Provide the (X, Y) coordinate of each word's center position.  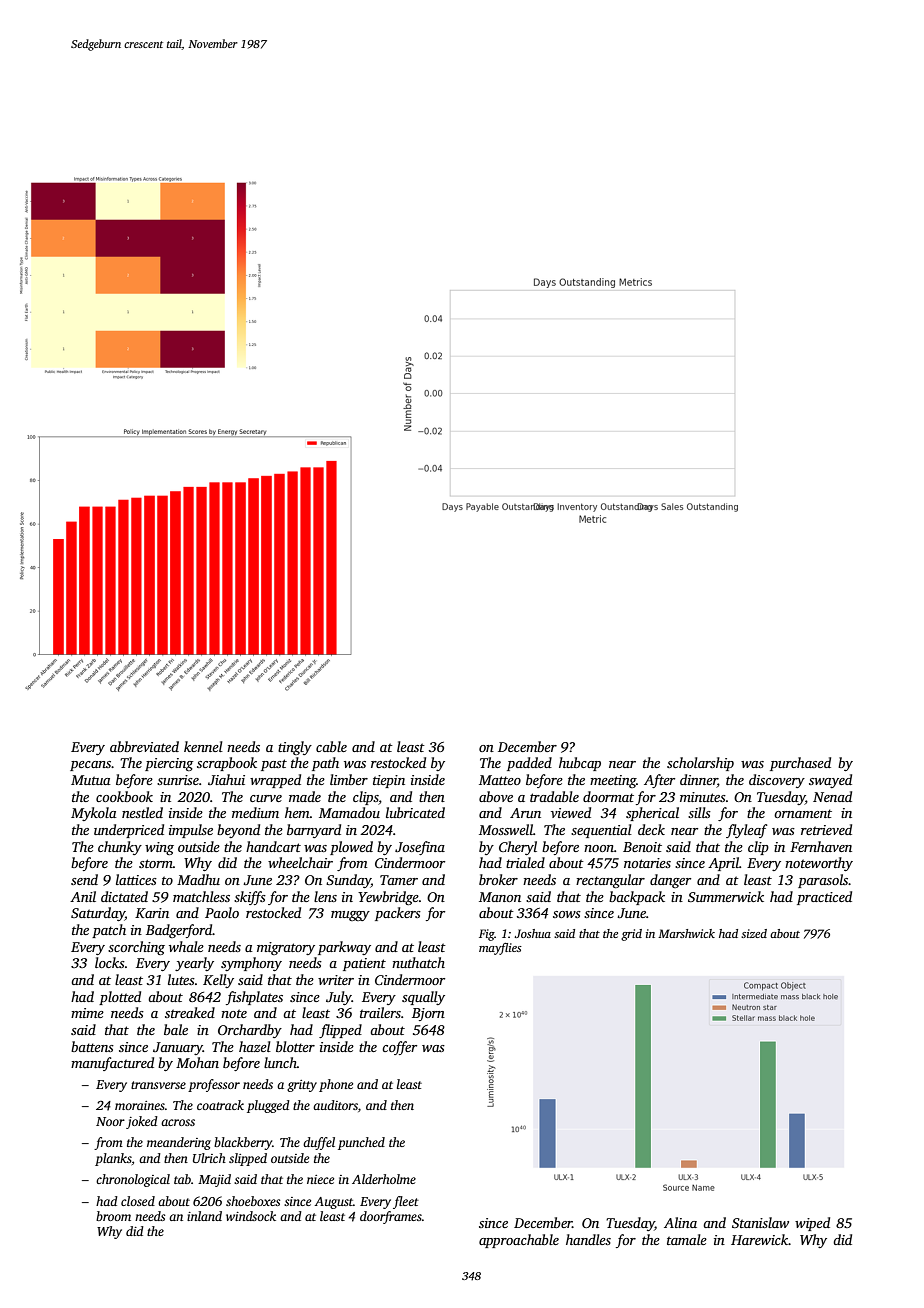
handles (588, 1239)
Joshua (532, 933)
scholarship (700, 764)
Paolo (222, 912)
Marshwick (686, 933)
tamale (687, 1239)
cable (331, 746)
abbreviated (144, 746)
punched (361, 1143)
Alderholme (384, 1179)
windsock (251, 1216)
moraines (140, 1105)
